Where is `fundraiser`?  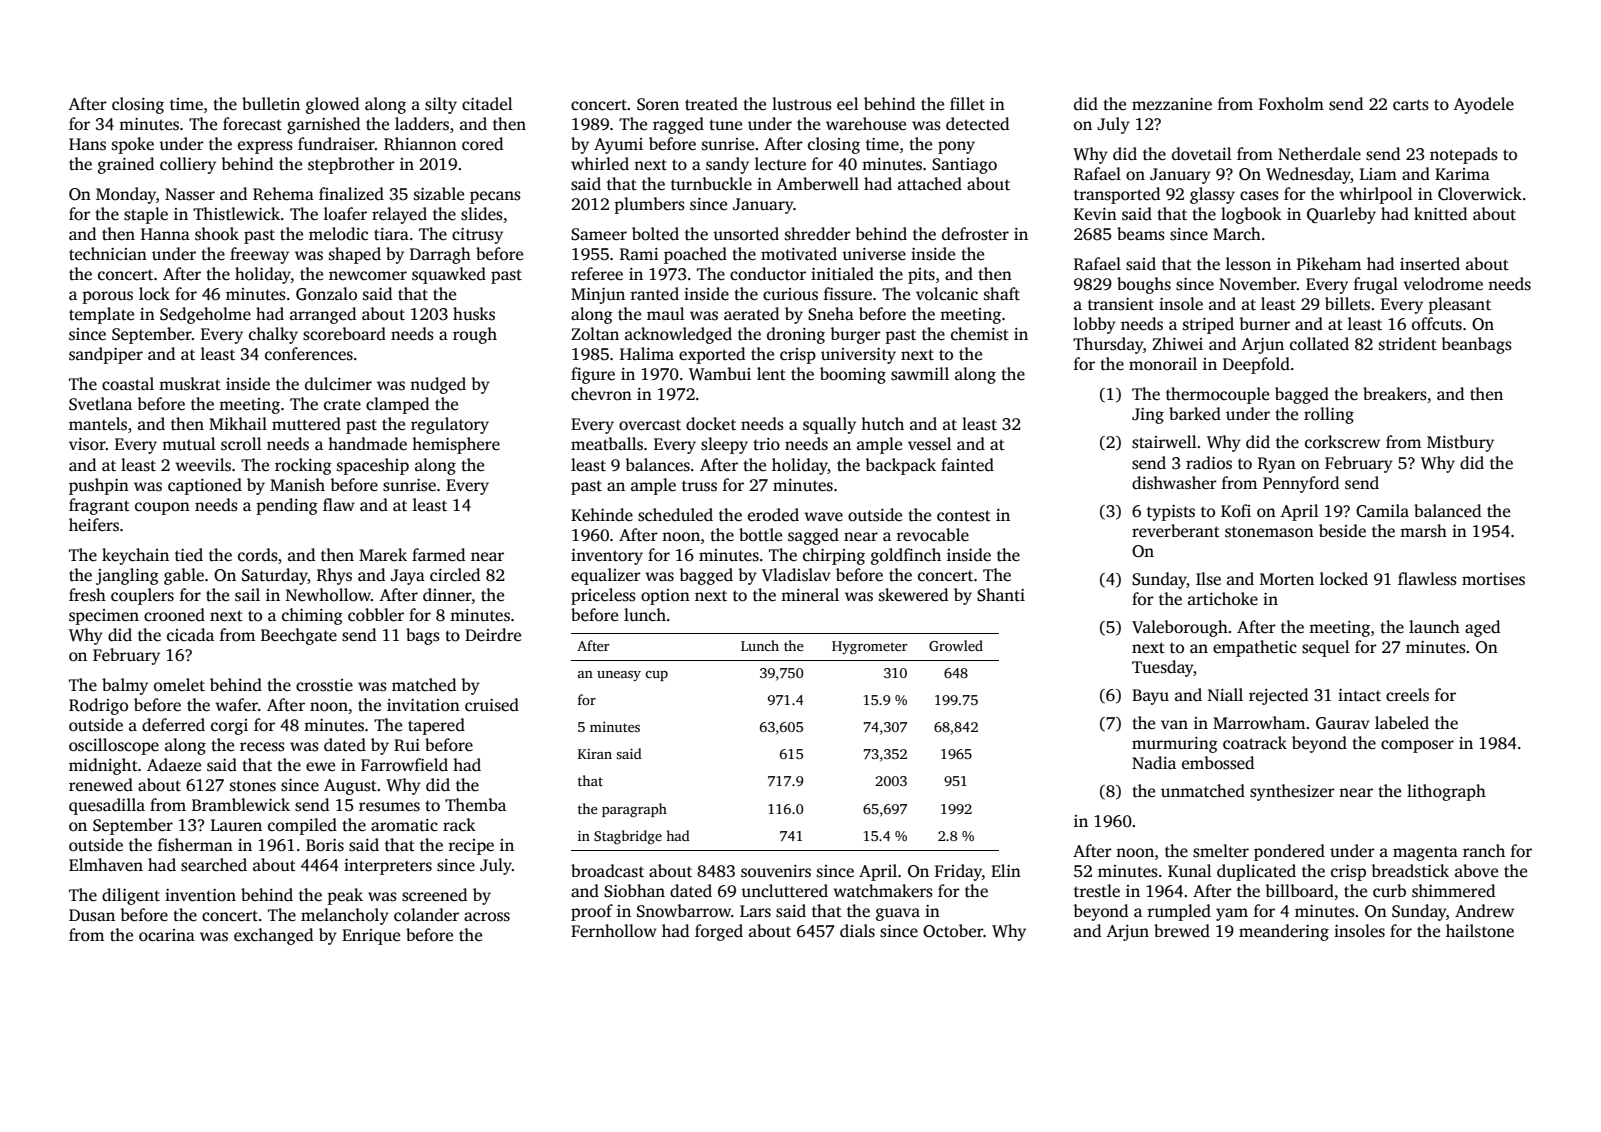 fundraiser is located at coordinates (336, 144).
